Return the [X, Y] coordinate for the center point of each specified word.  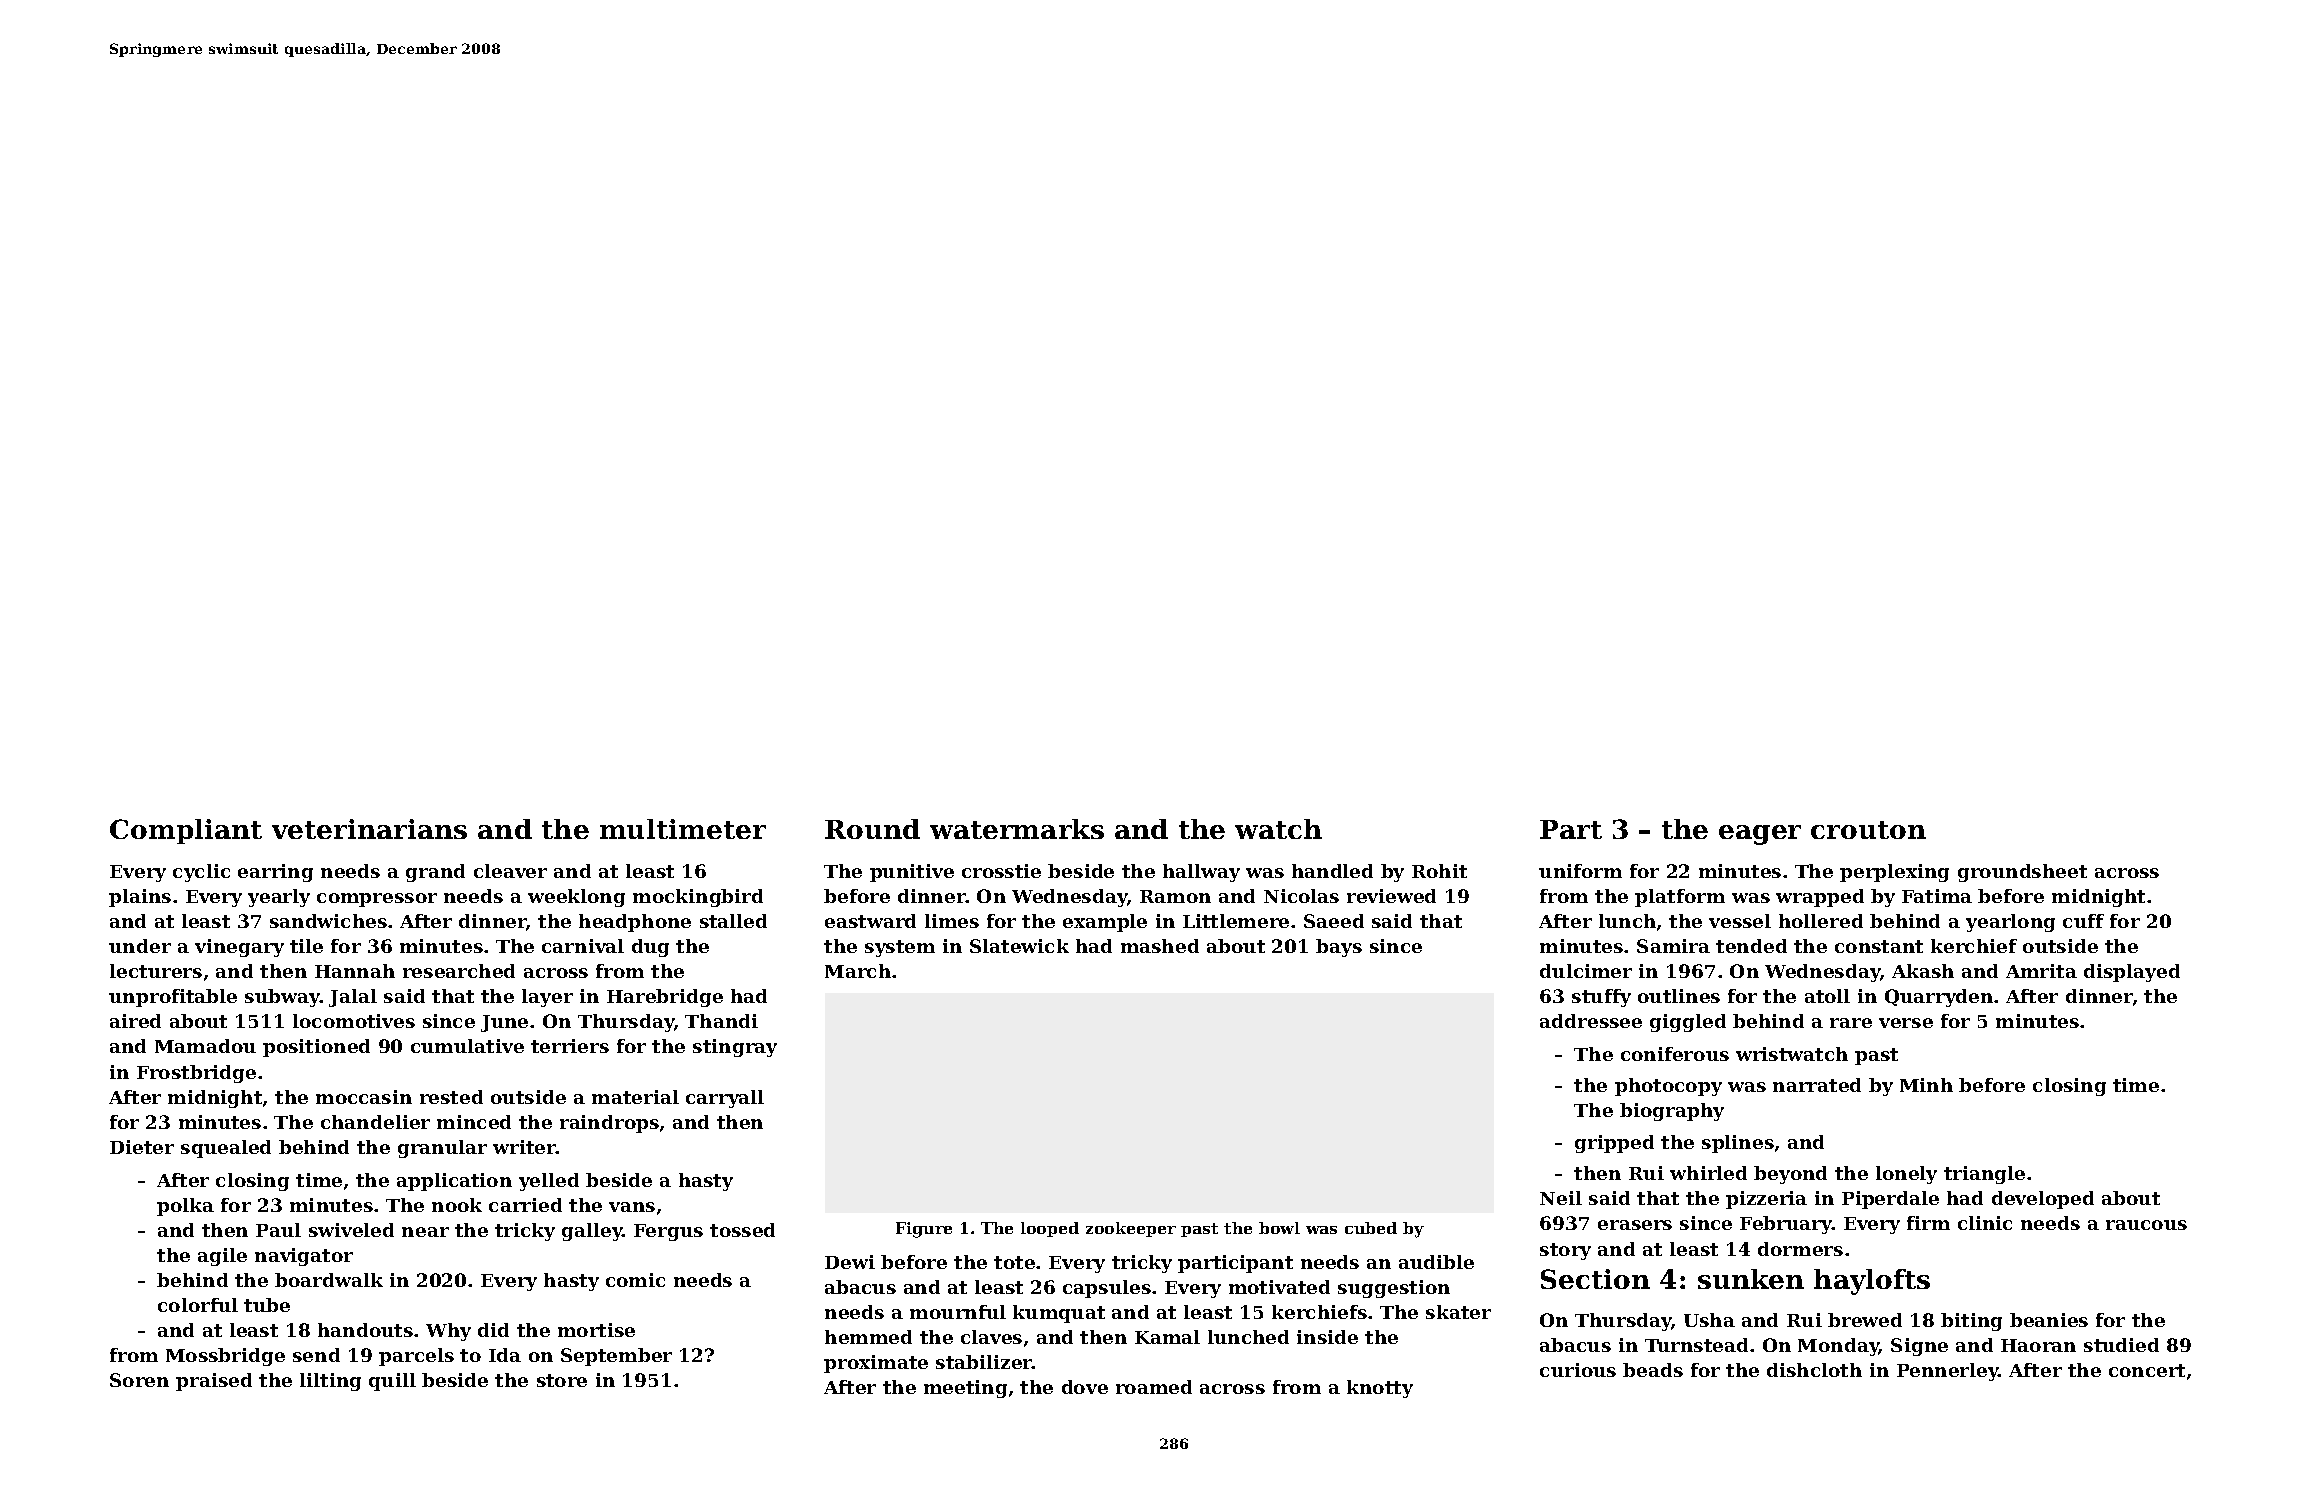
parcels [416, 1357]
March [858, 971]
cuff [2083, 921]
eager [1760, 835]
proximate [876, 1364]
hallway [1201, 873]
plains [140, 898]
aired [135, 1021]
